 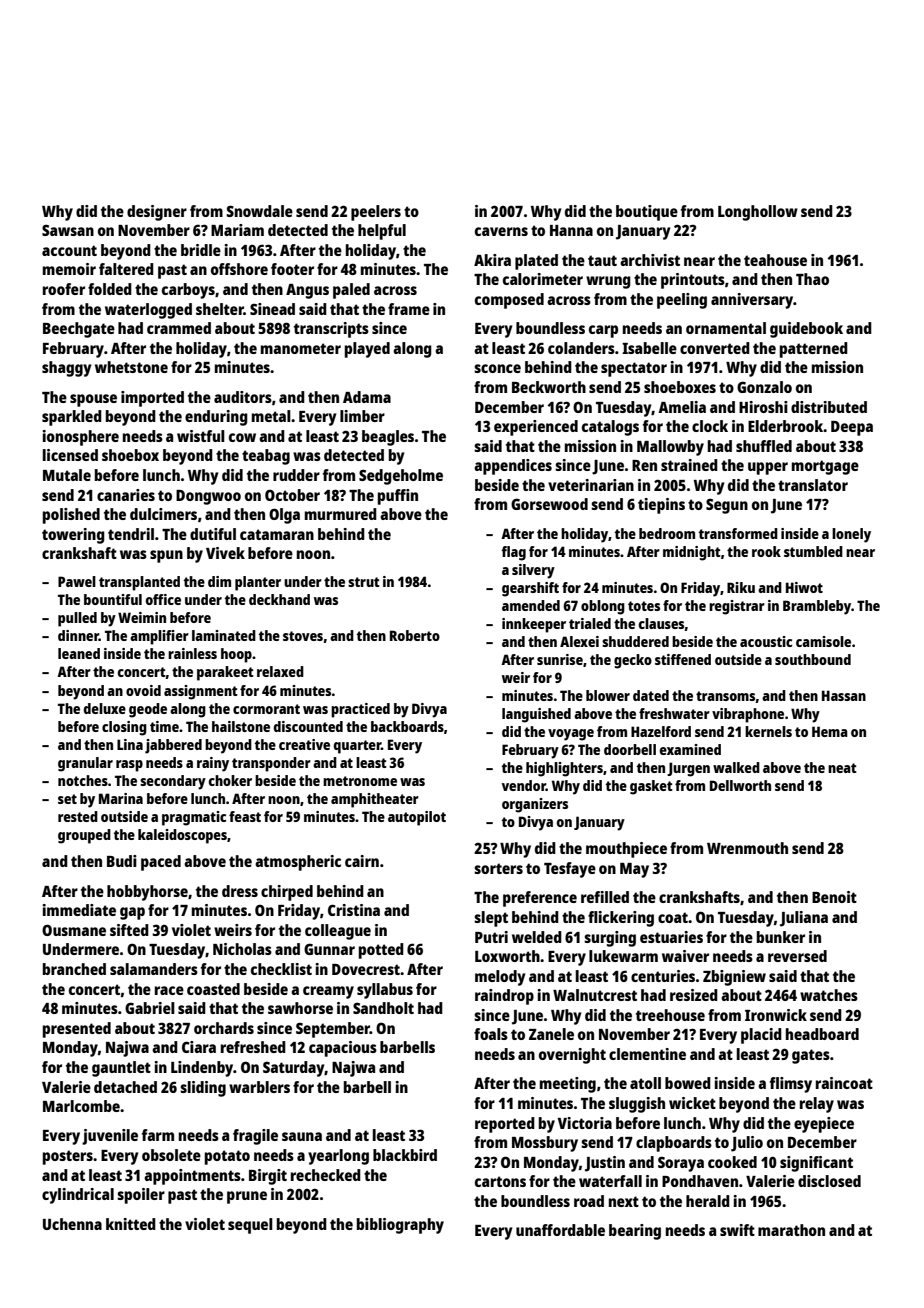 What do you see at coordinates (498, 868) in the screenshot?
I see `sorters` at bounding box center [498, 868].
